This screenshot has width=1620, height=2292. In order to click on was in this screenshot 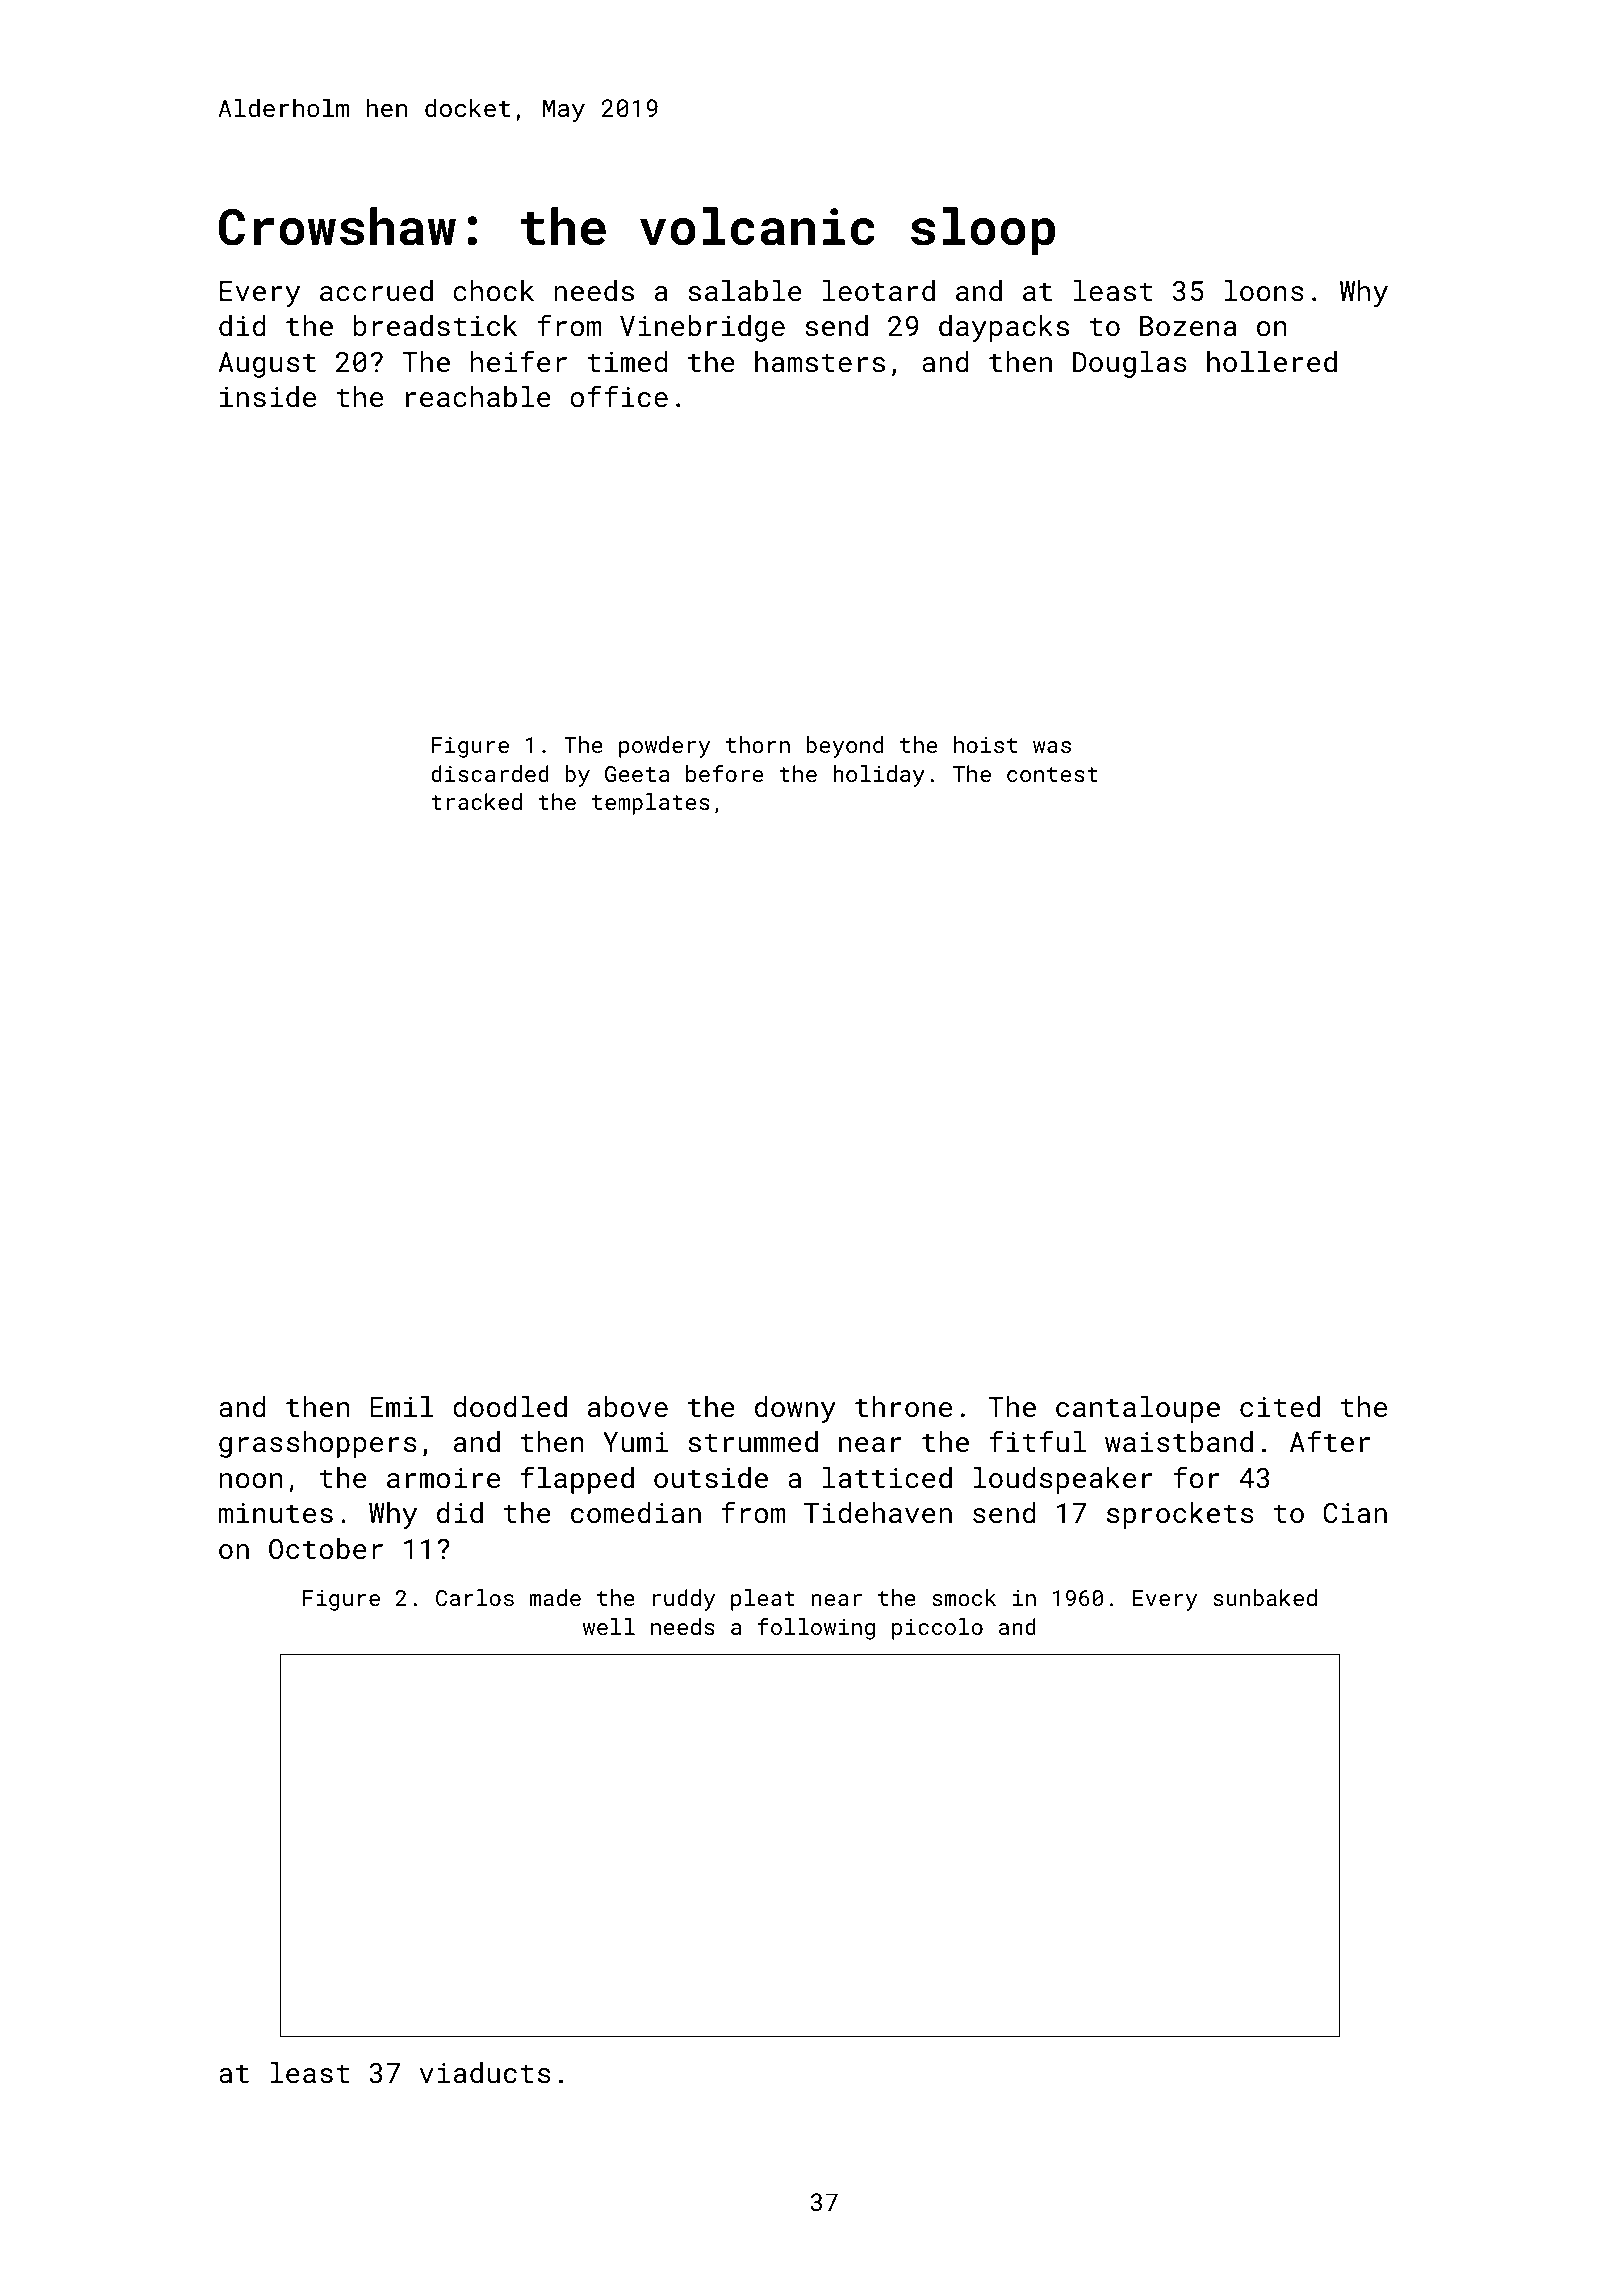, I will do `click(1052, 747)`.
